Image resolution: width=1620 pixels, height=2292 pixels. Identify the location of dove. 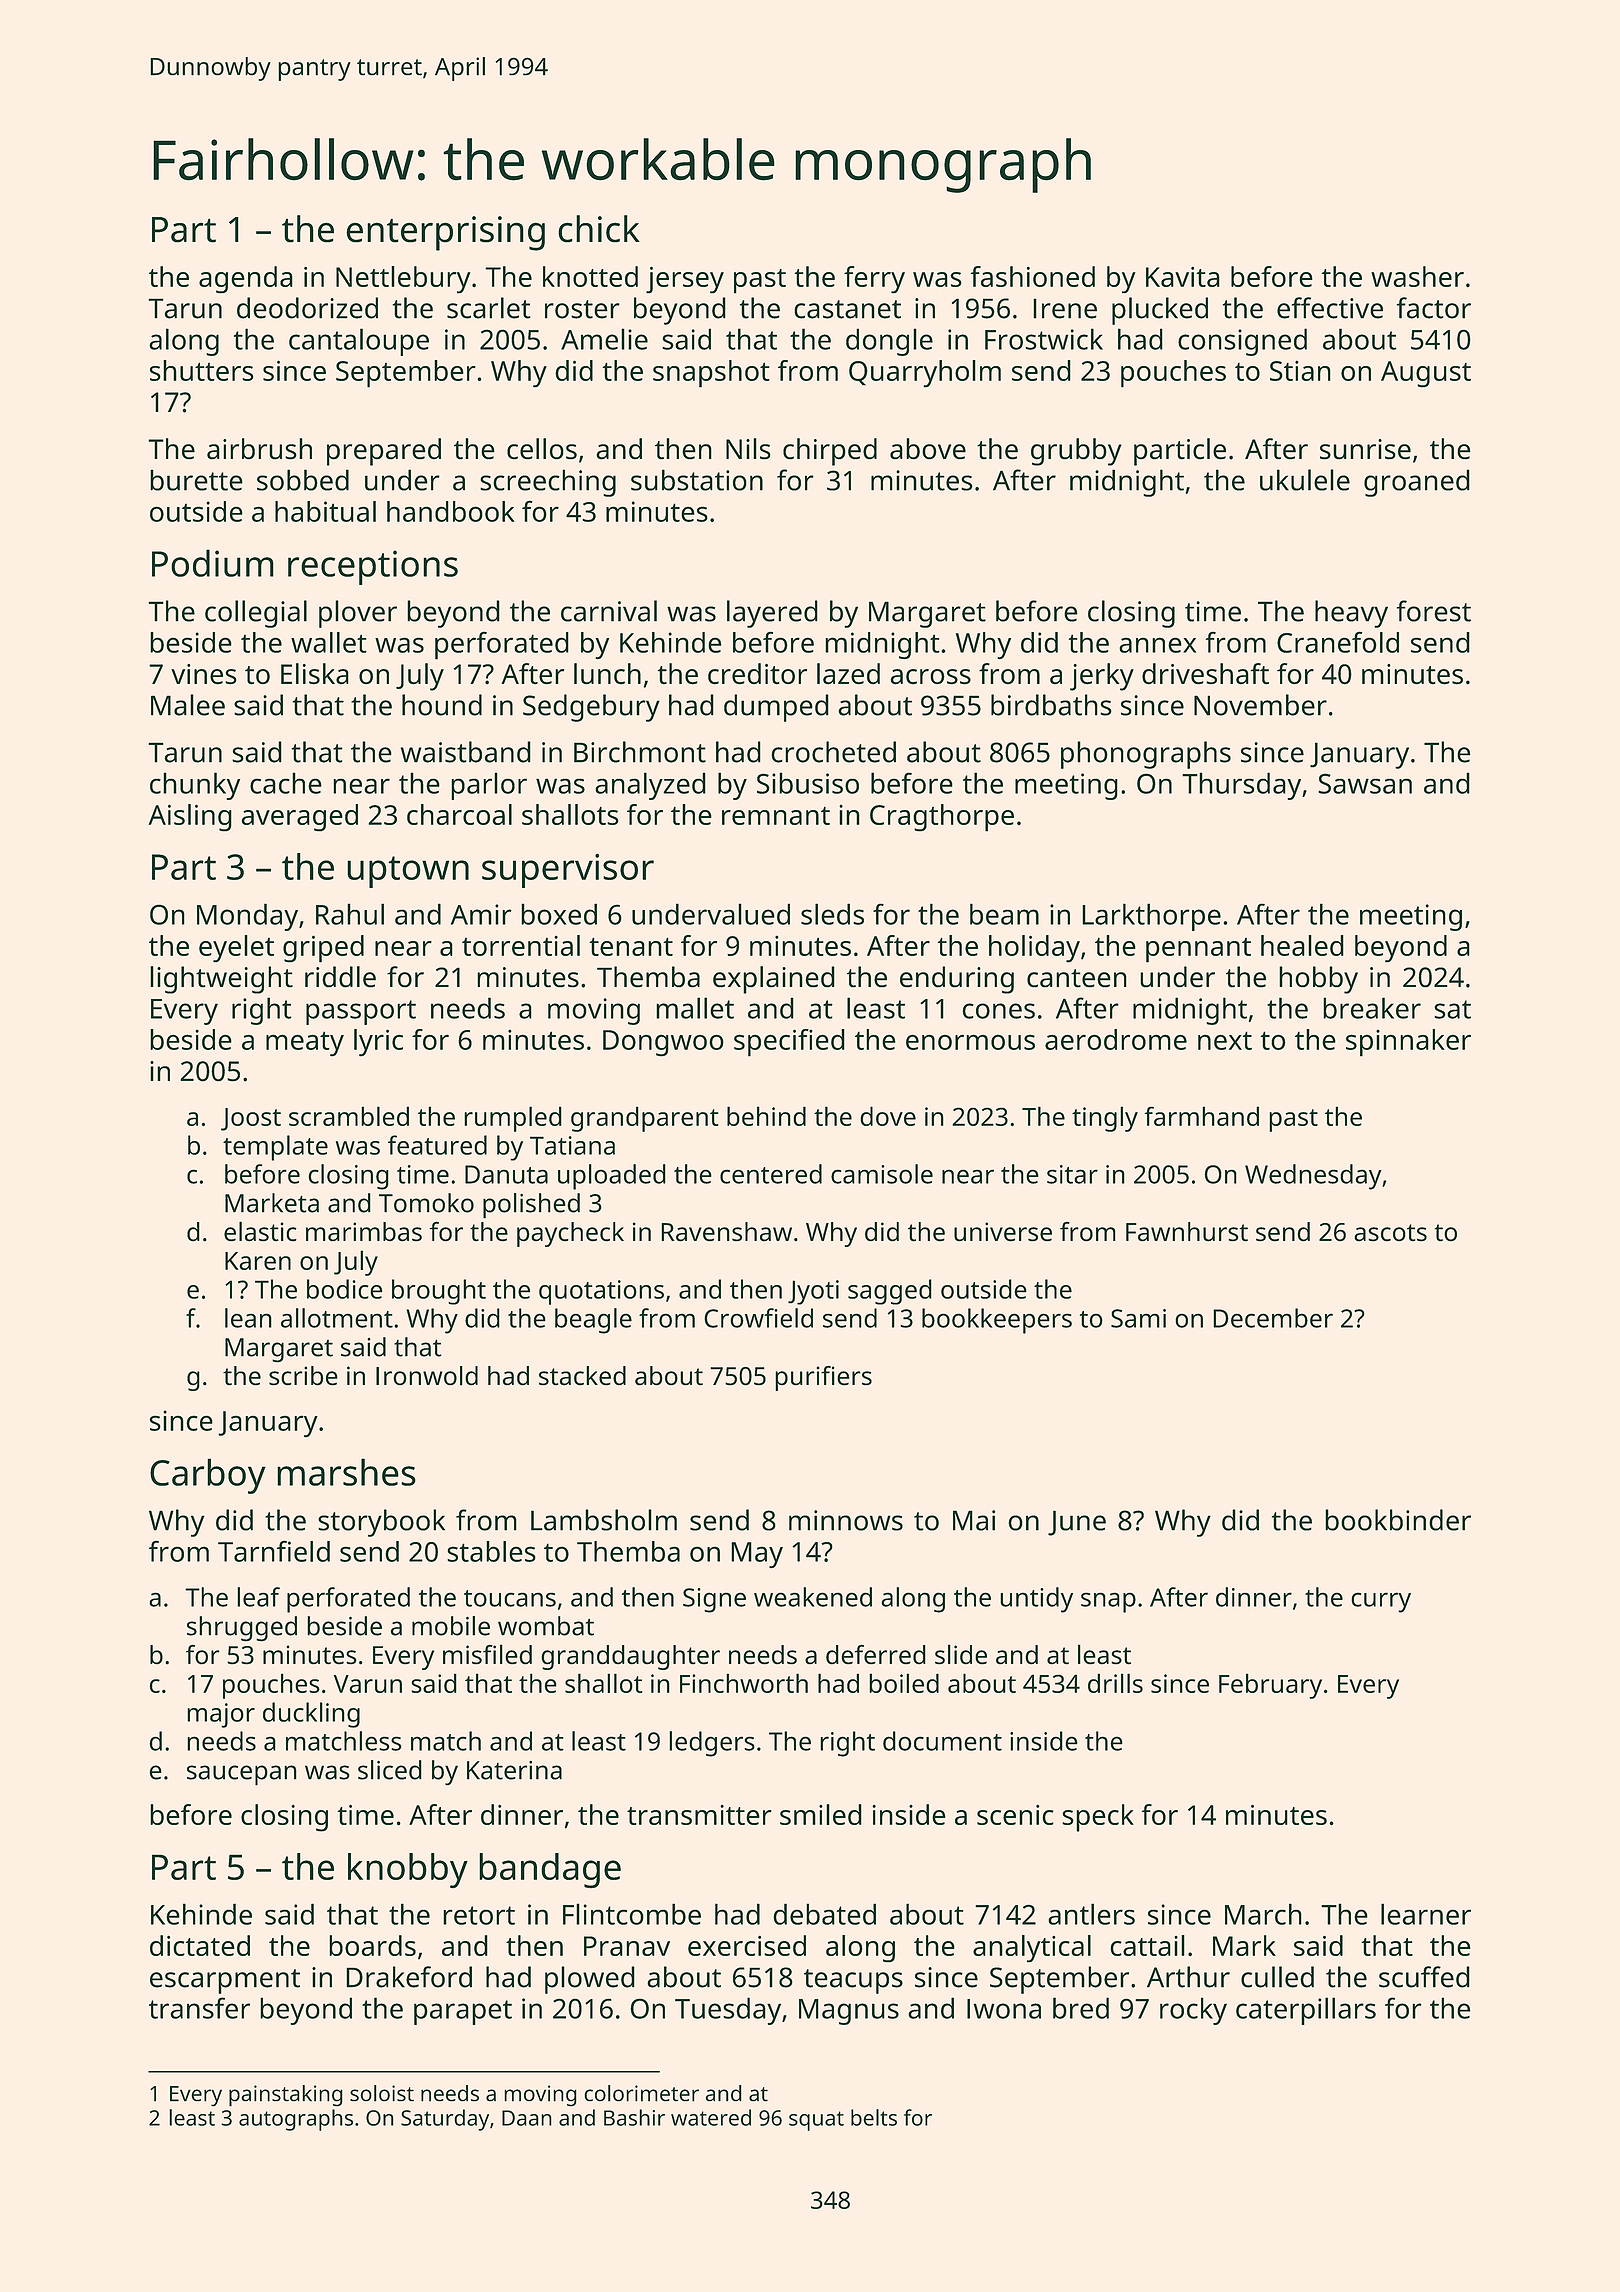
(888, 1116).
